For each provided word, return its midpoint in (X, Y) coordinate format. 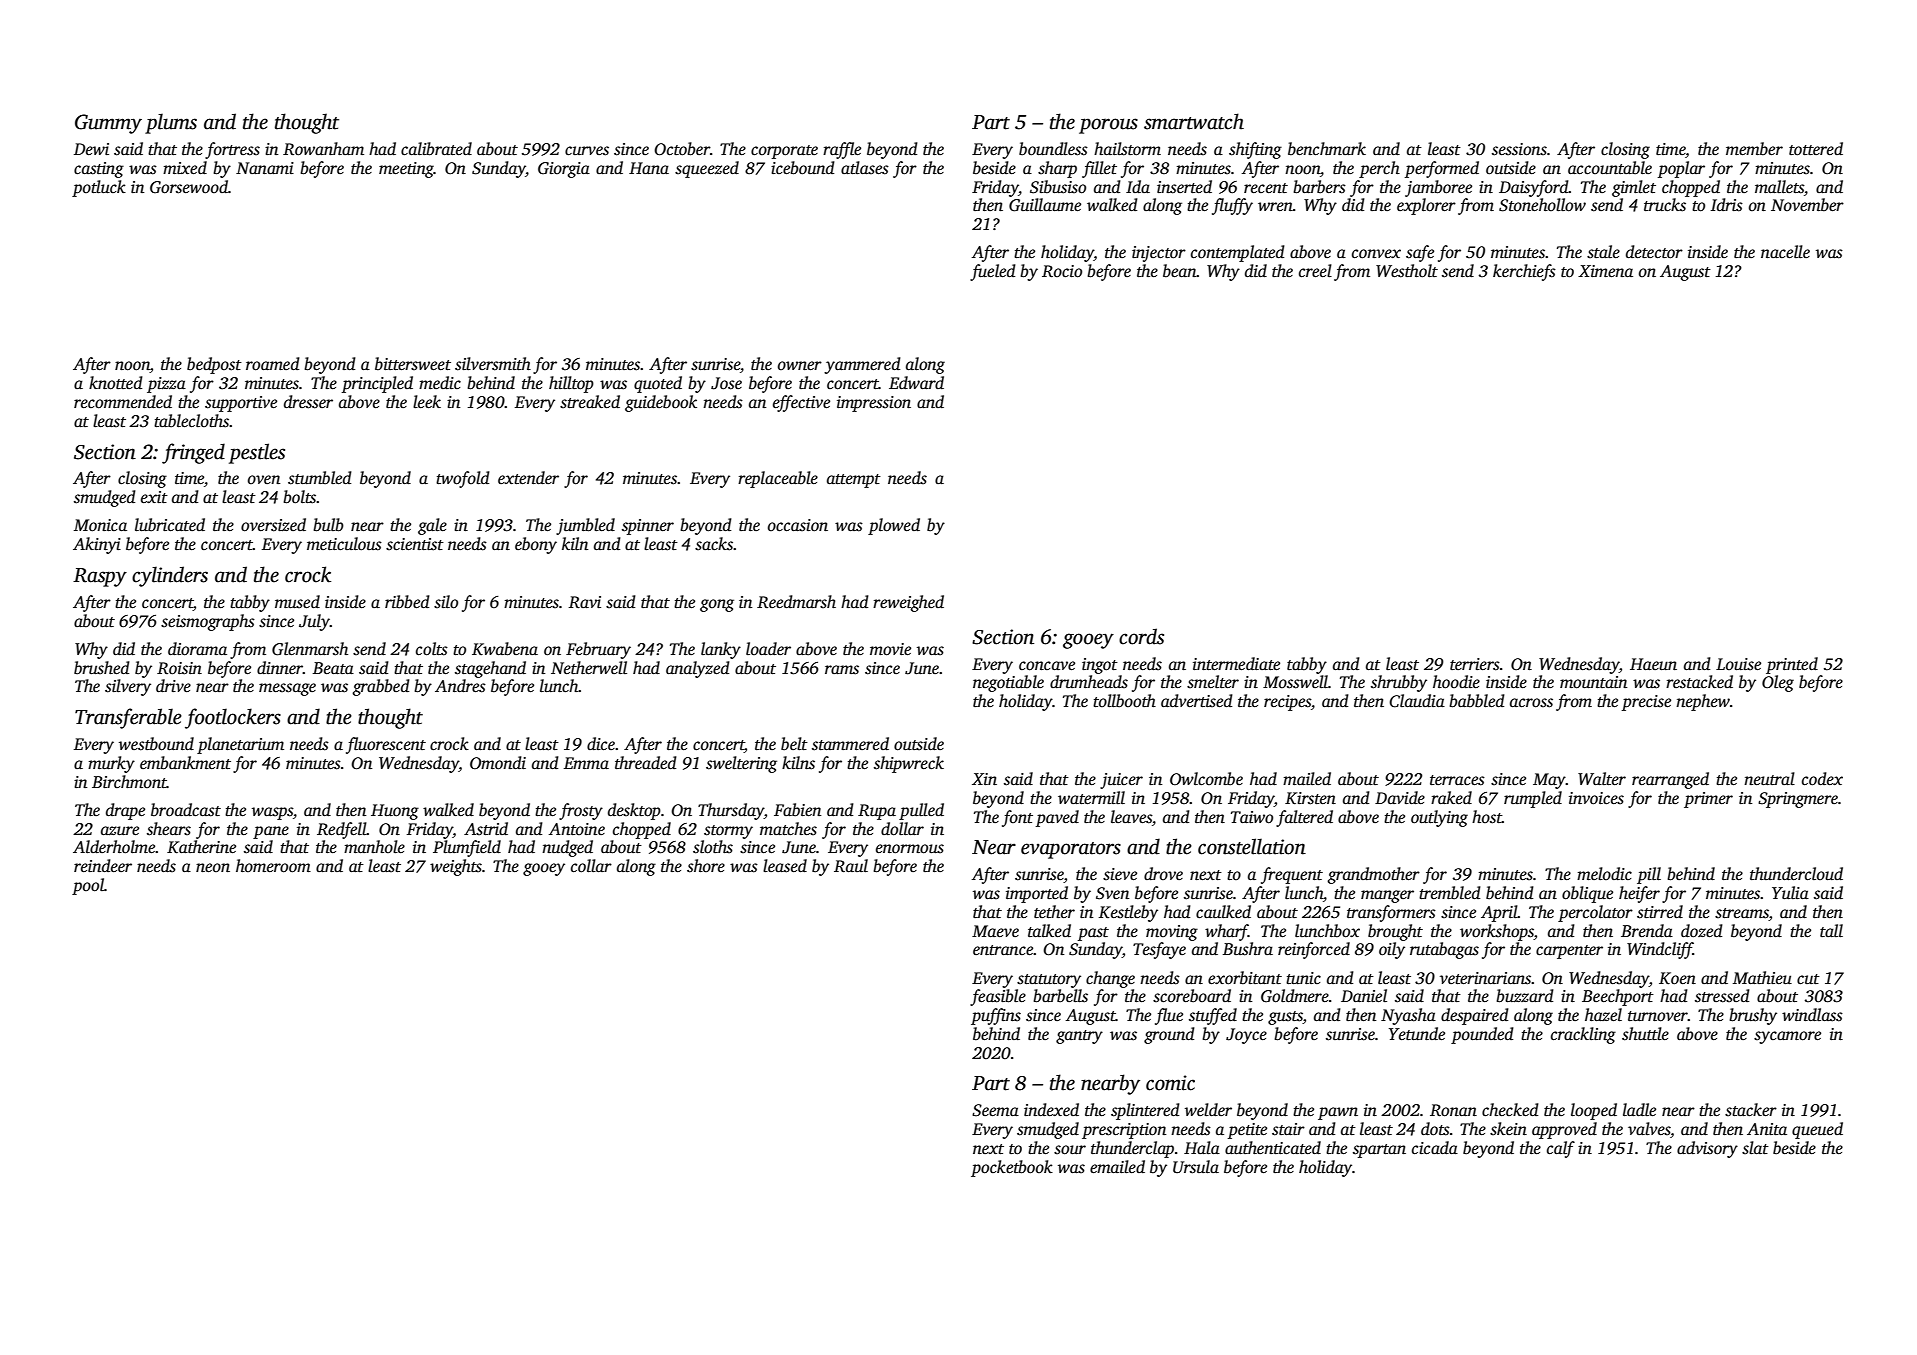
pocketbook (1012, 1168)
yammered (862, 365)
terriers (1475, 664)
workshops (1497, 932)
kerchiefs (1524, 272)
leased (785, 866)
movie (890, 649)
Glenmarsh (310, 649)
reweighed (908, 603)
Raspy (100, 577)
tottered (1816, 148)
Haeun (1653, 664)
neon (213, 868)
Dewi (91, 149)
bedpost (214, 365)
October (682, 149)
